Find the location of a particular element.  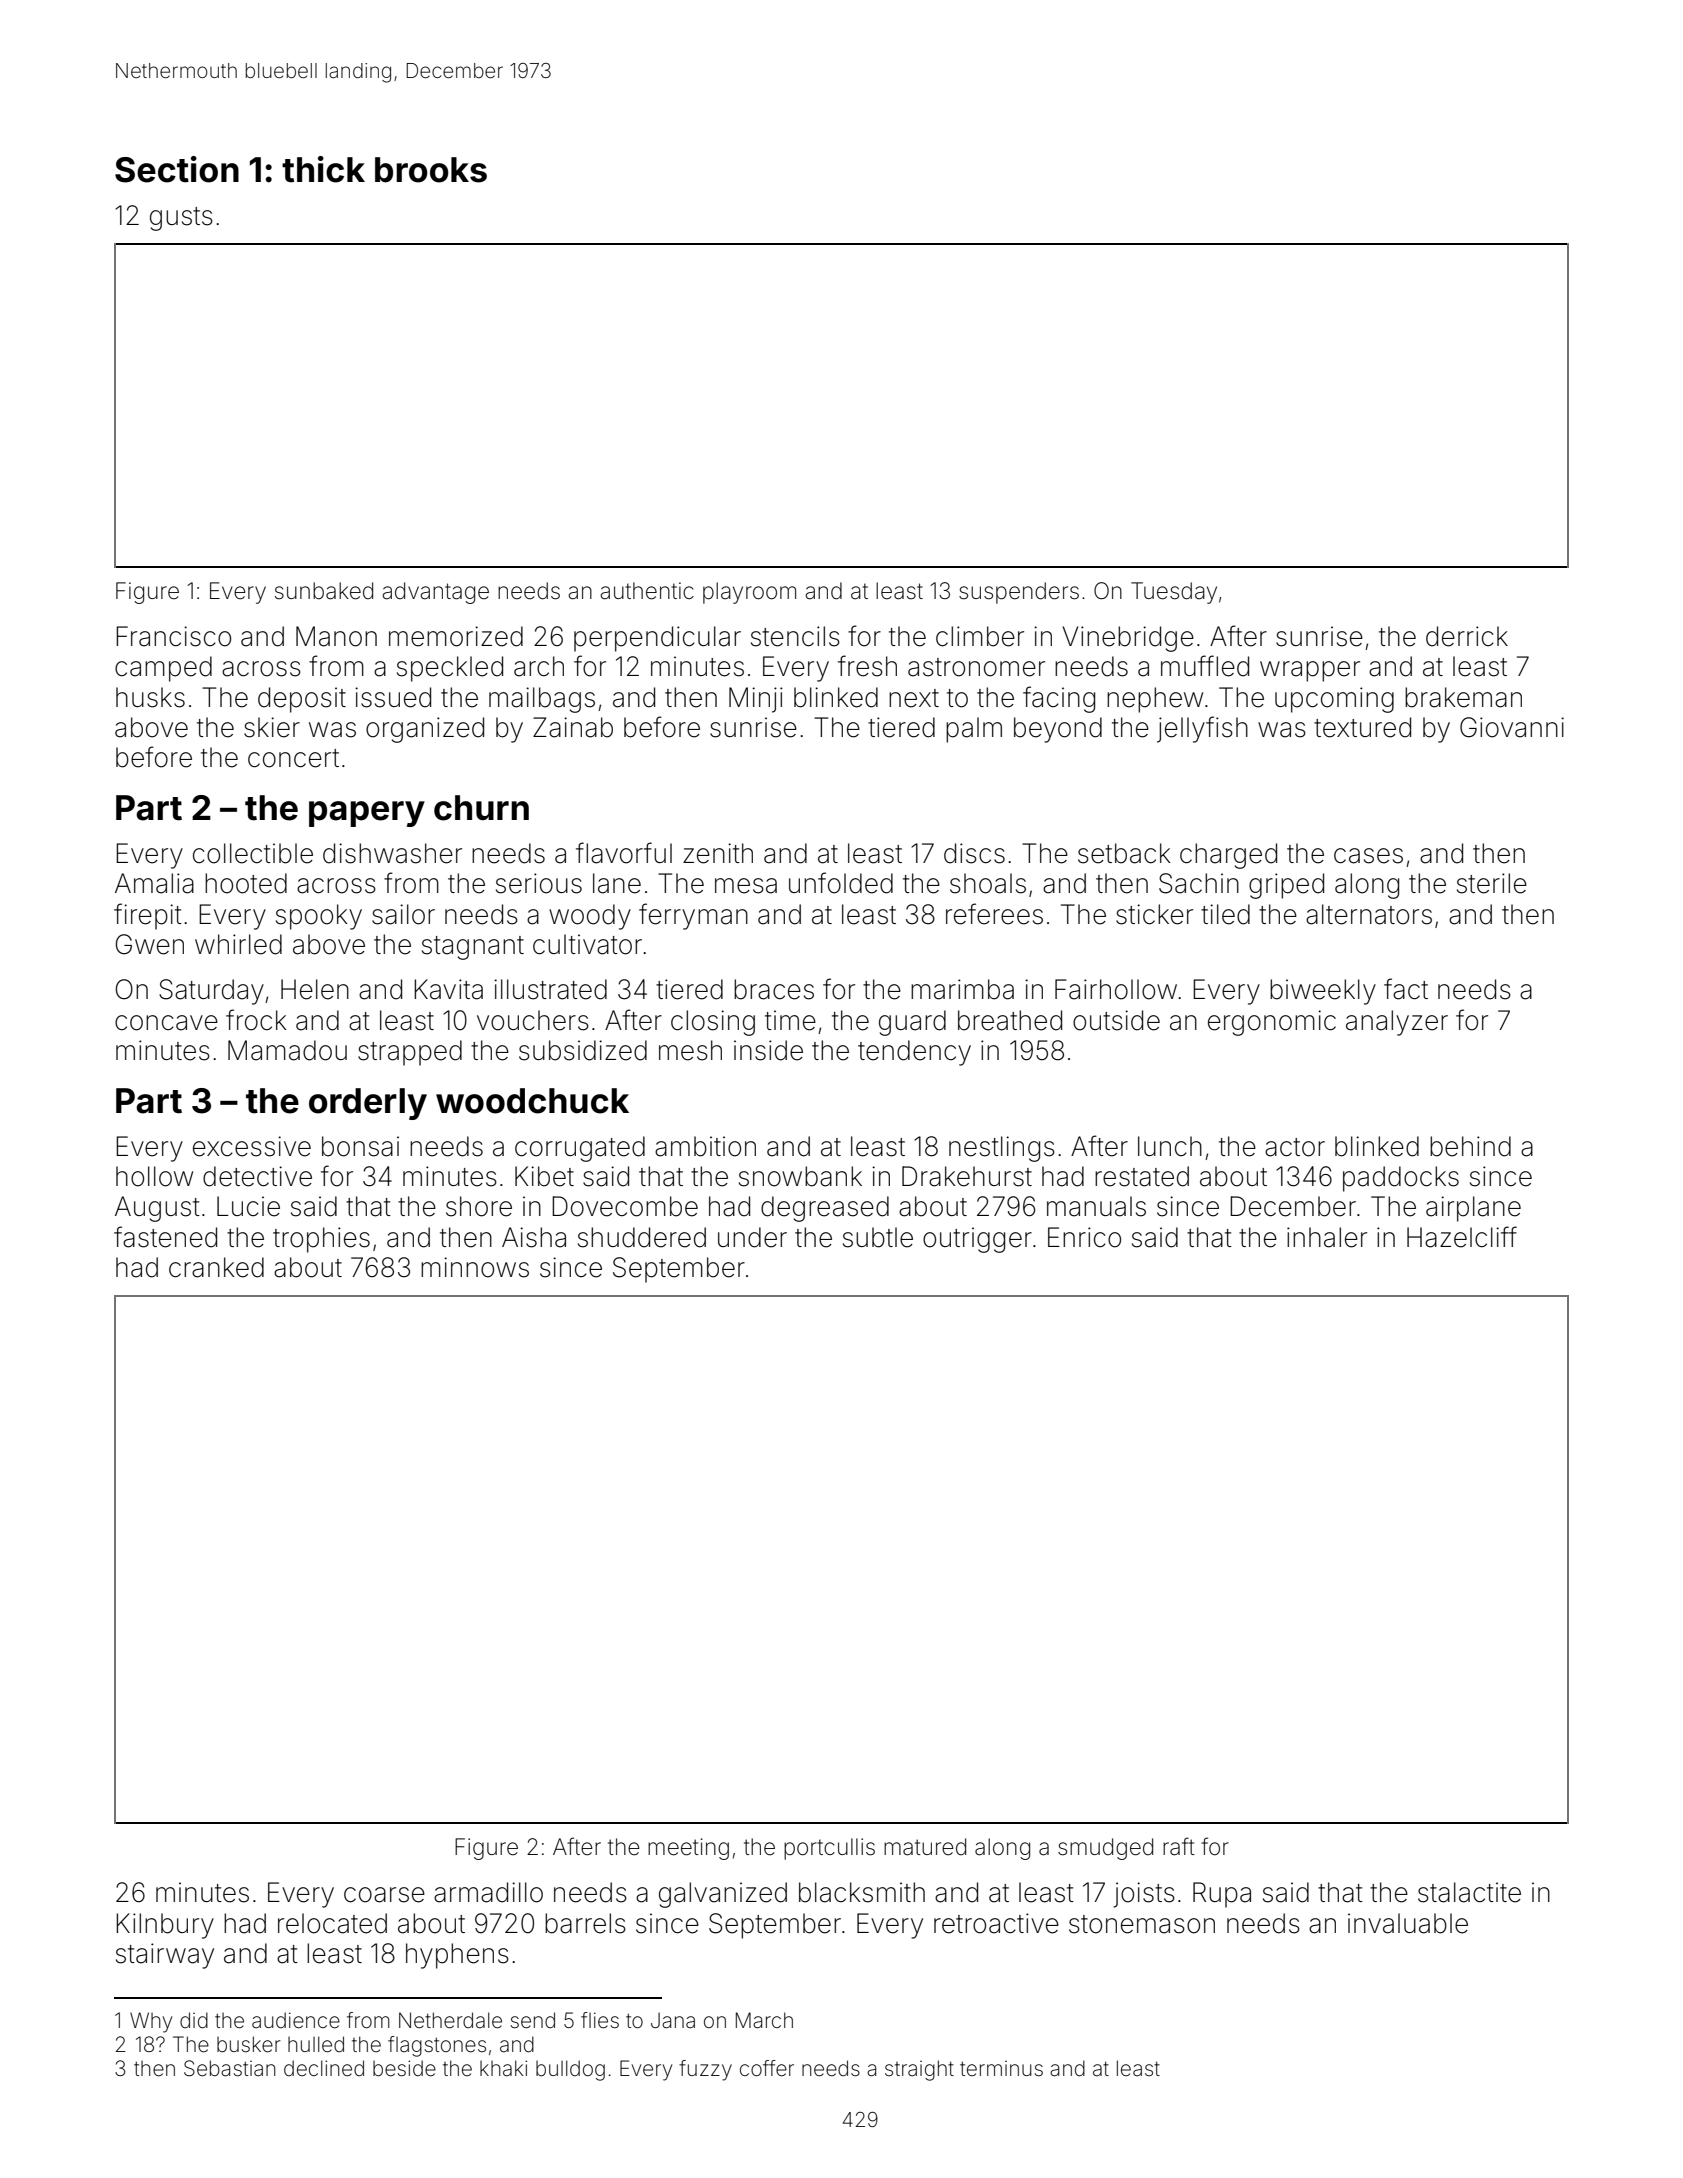

minnows is located at coordinates (475, 1267).
